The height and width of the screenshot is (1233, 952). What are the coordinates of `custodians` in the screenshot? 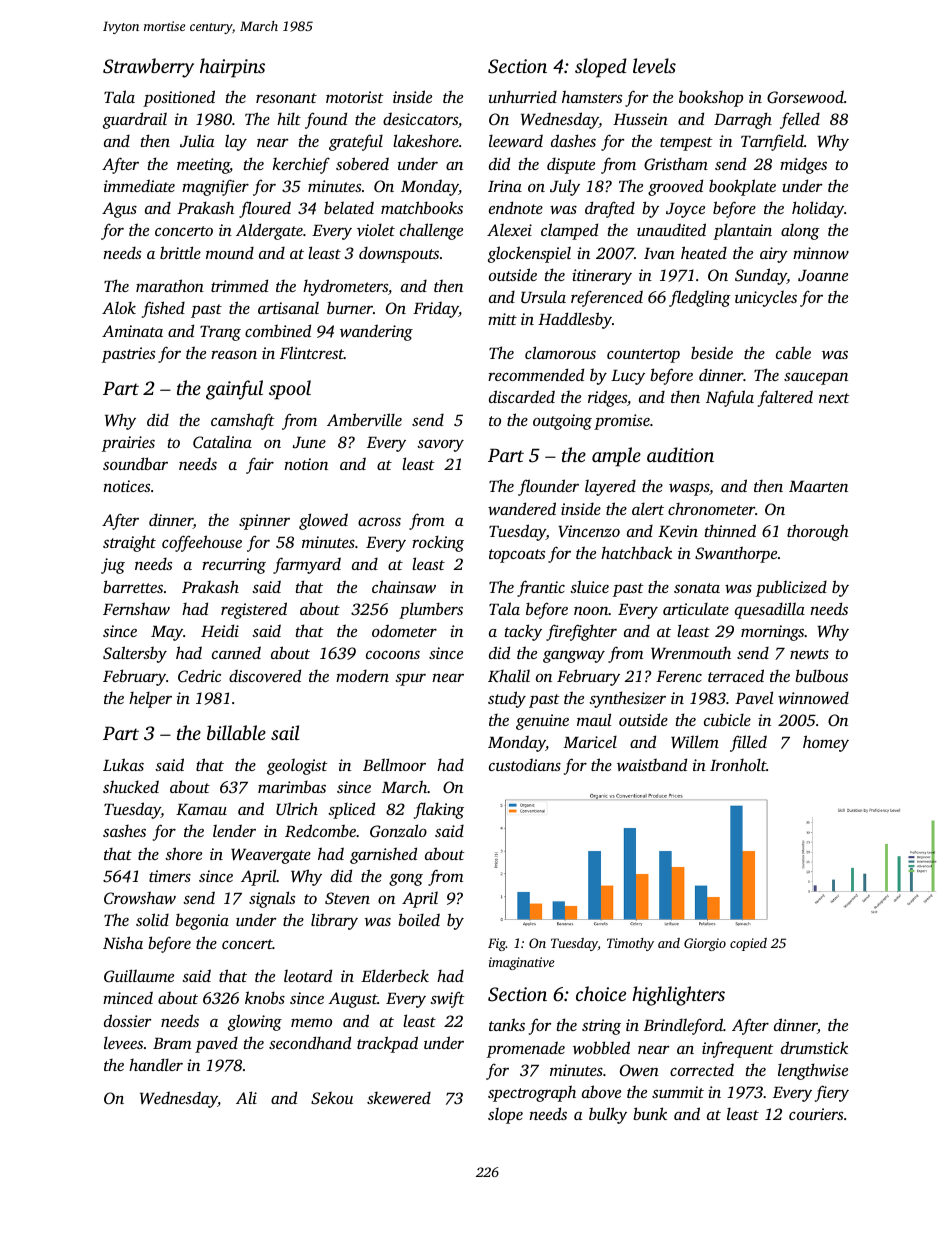 It's located at (525, 764).
